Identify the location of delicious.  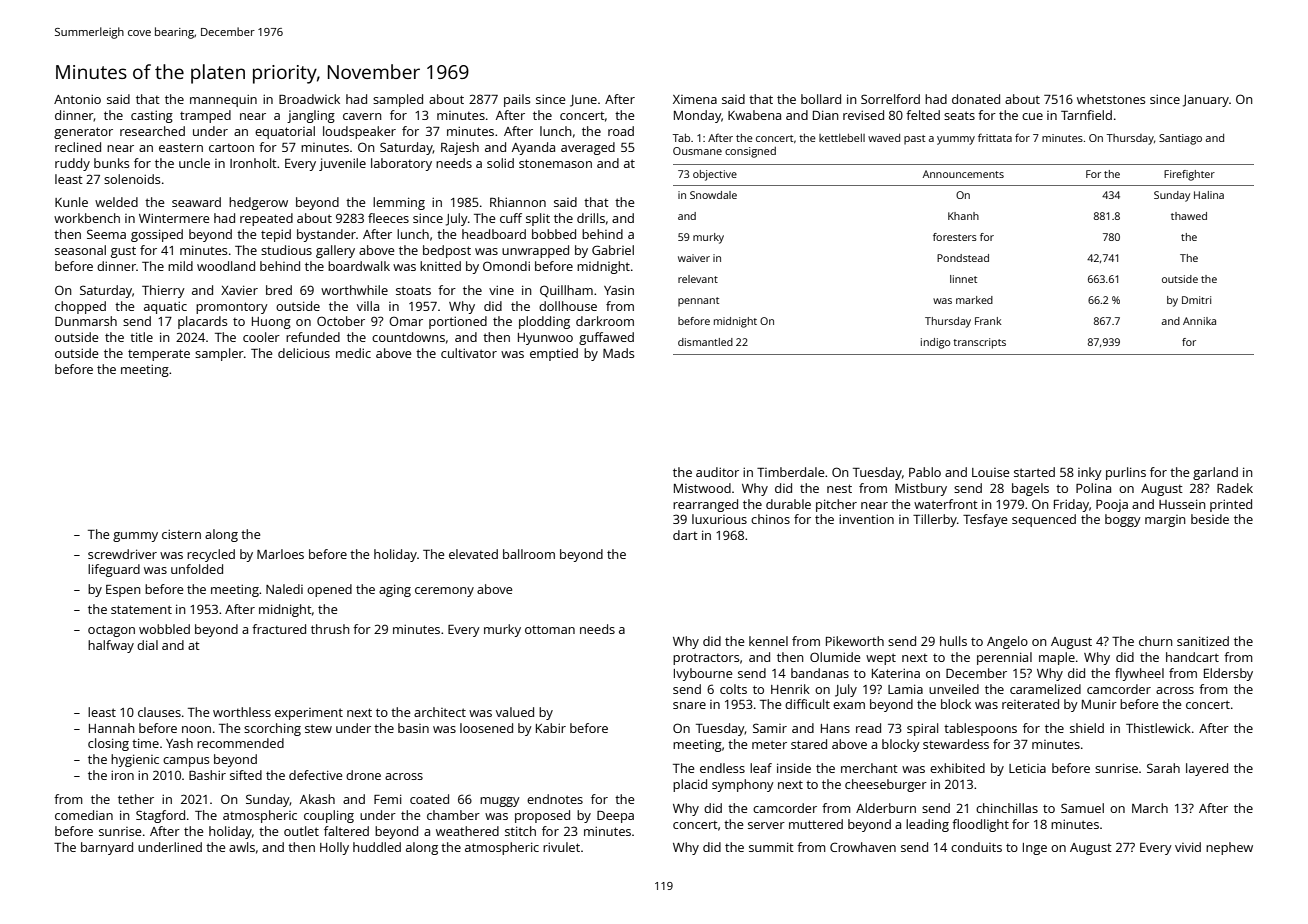
(304, 353).
